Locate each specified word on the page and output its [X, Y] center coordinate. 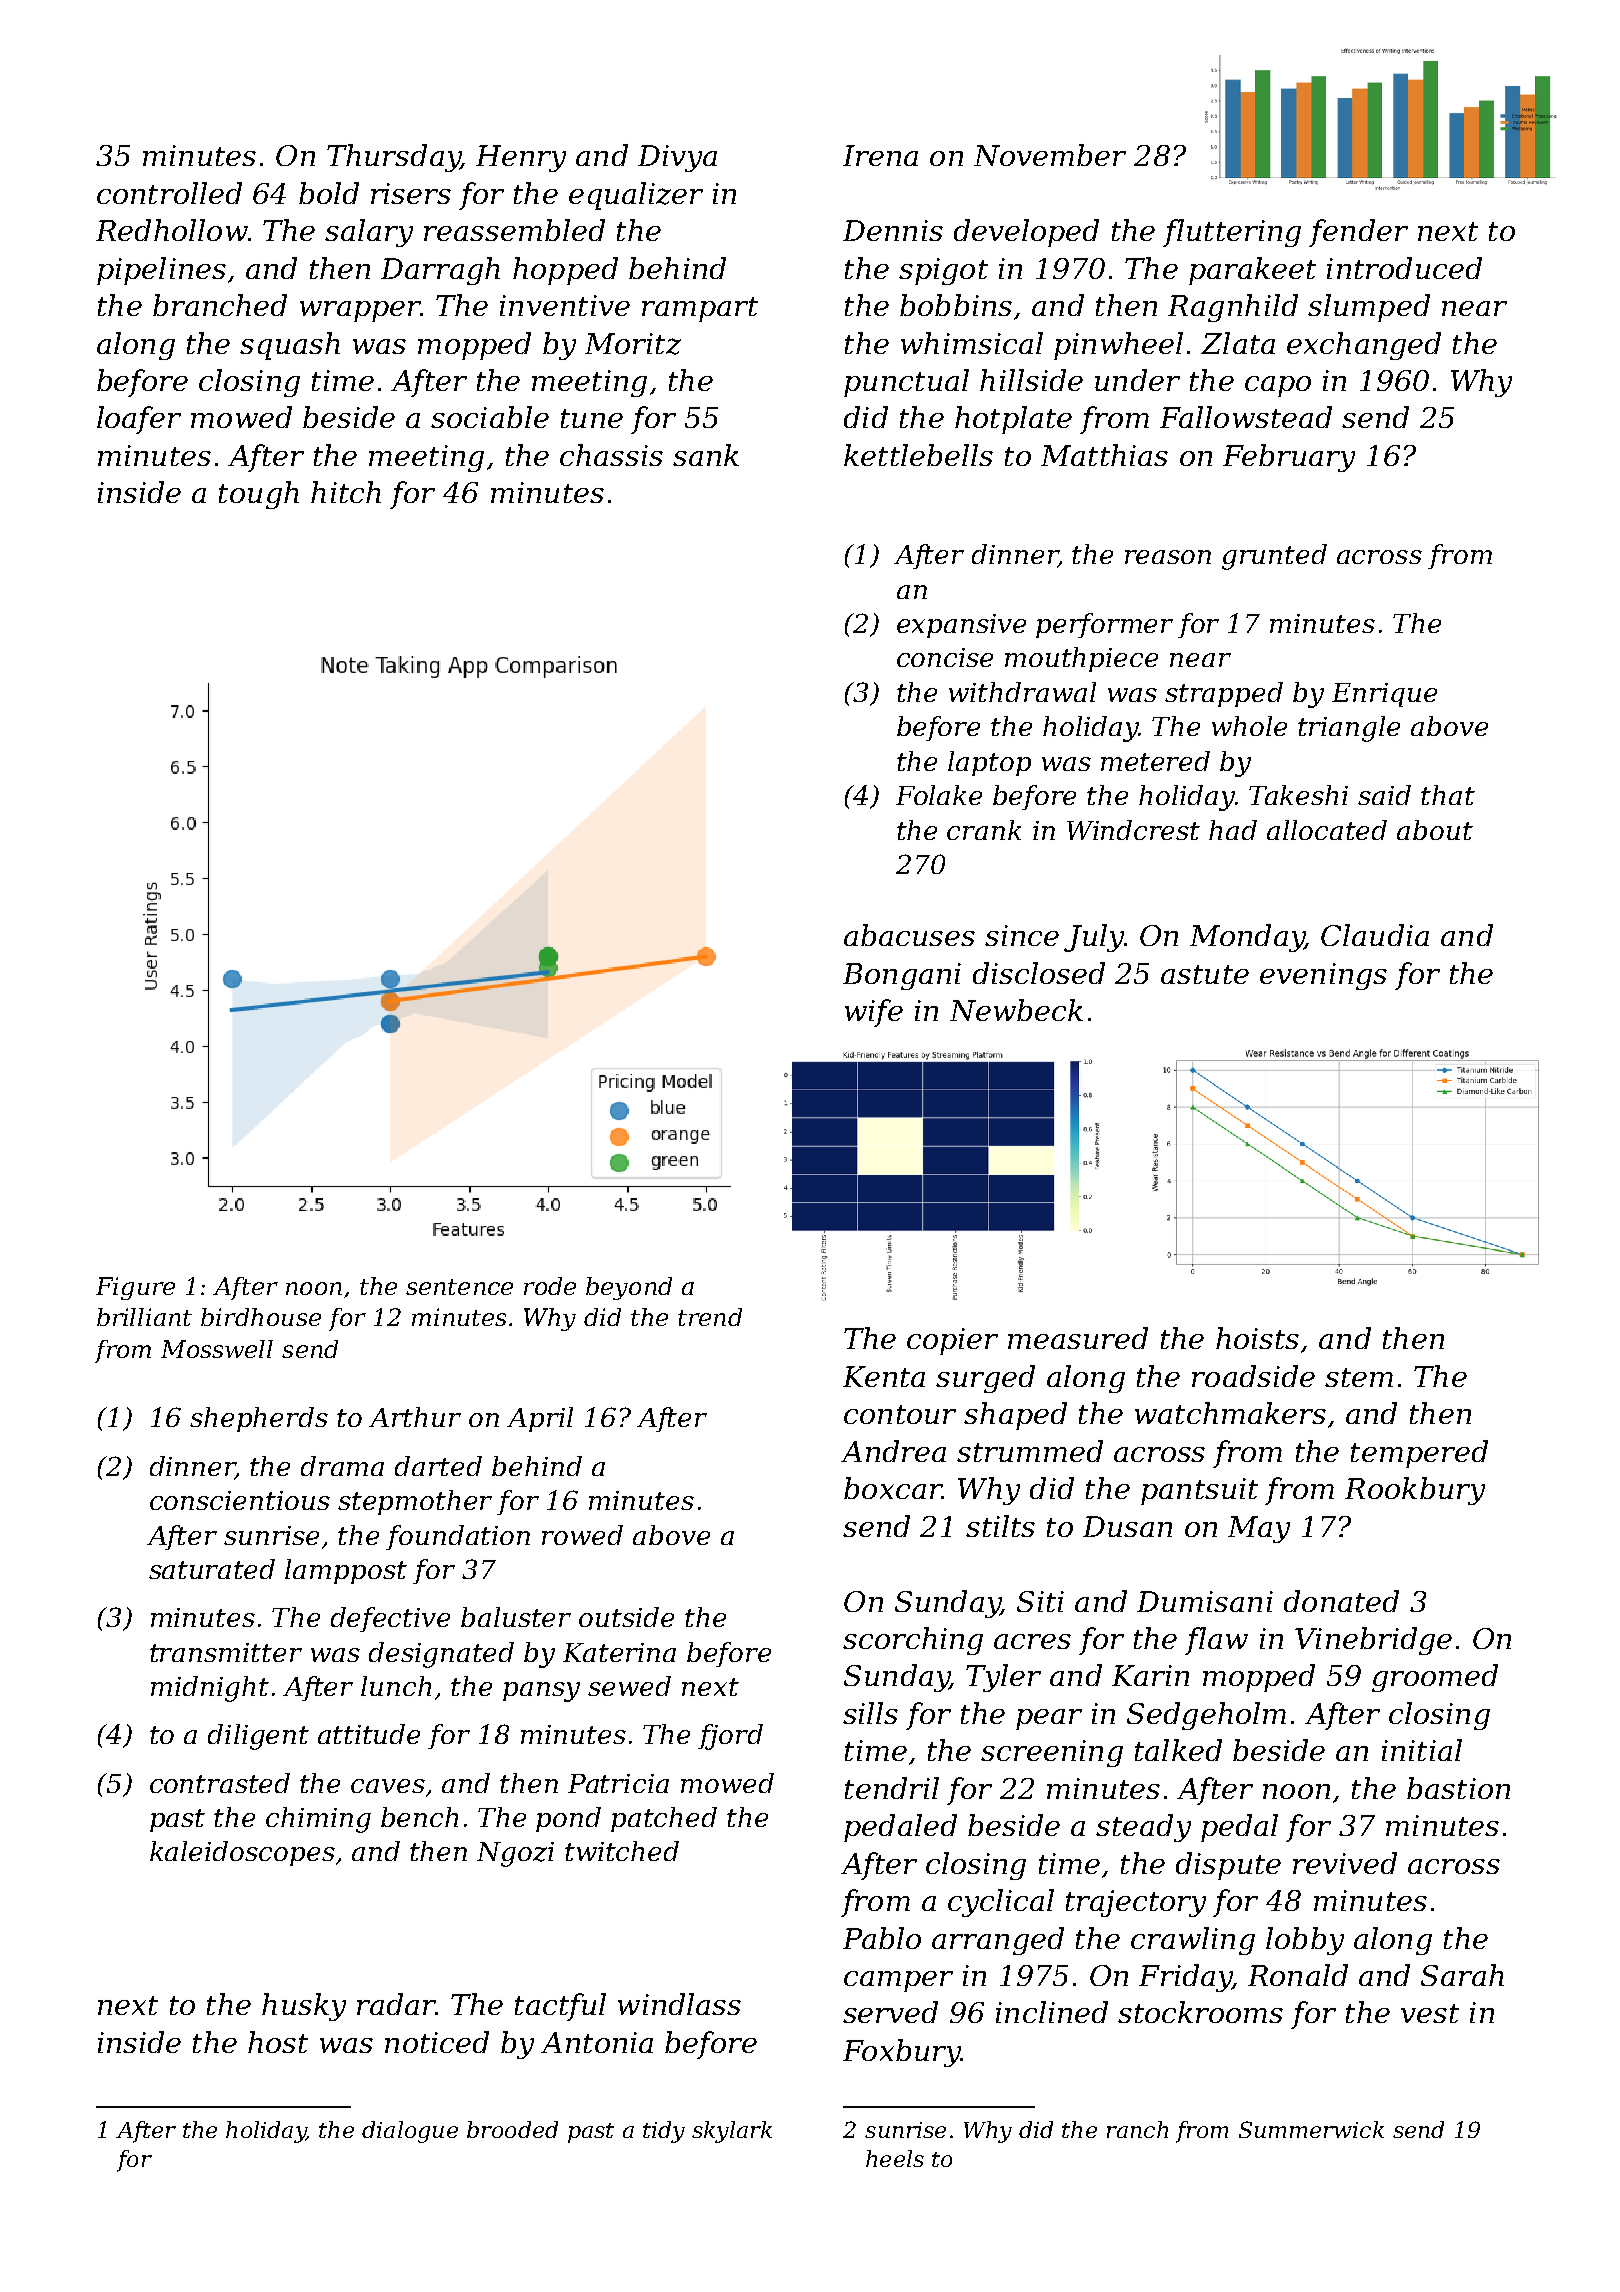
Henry [521, 158]
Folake [939, 795]
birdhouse [261, 1317]
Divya [677, 158]
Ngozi [515, 1854]
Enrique [1384, 695]
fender [1358, 233]
